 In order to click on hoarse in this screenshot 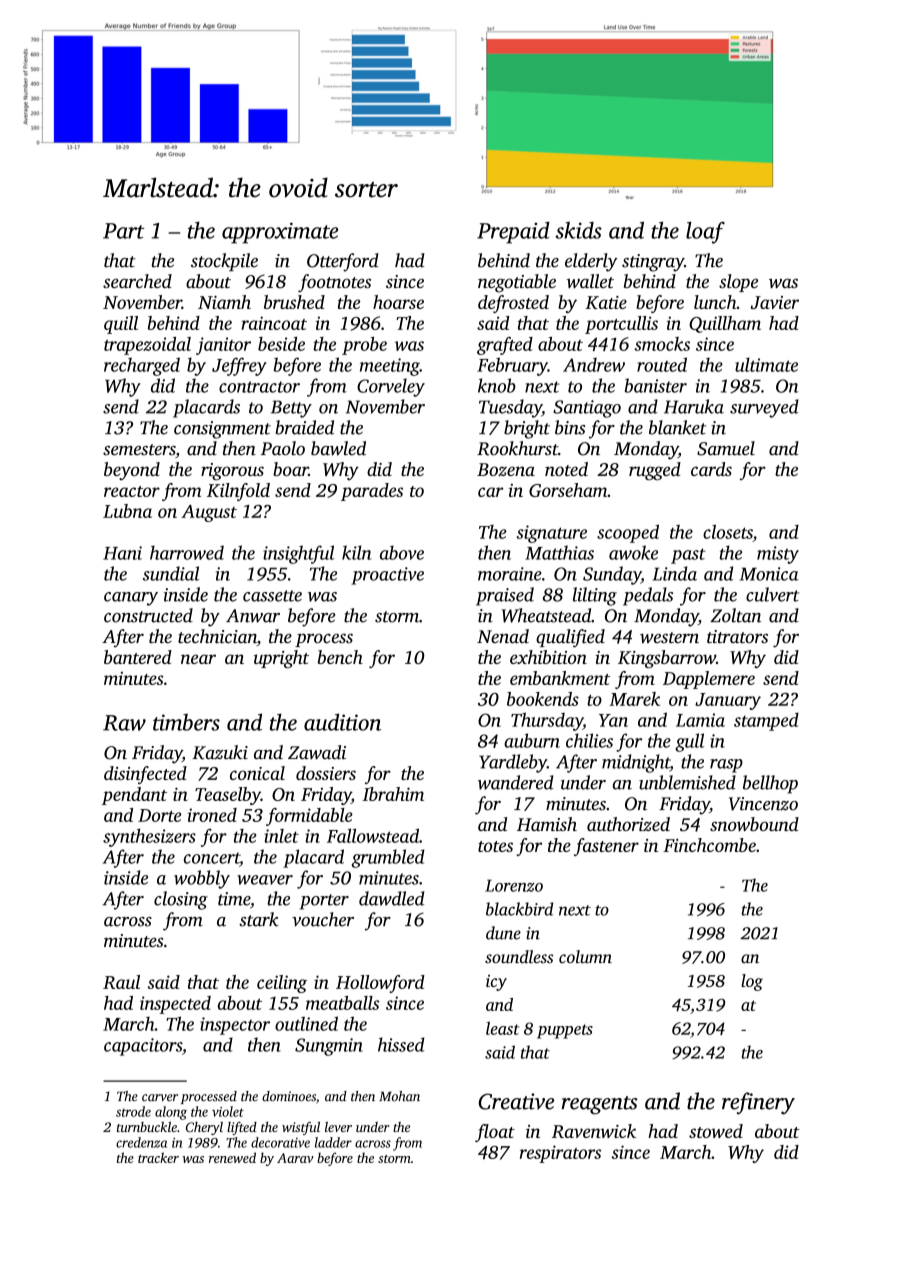, I will do `click(398, 302)`.
